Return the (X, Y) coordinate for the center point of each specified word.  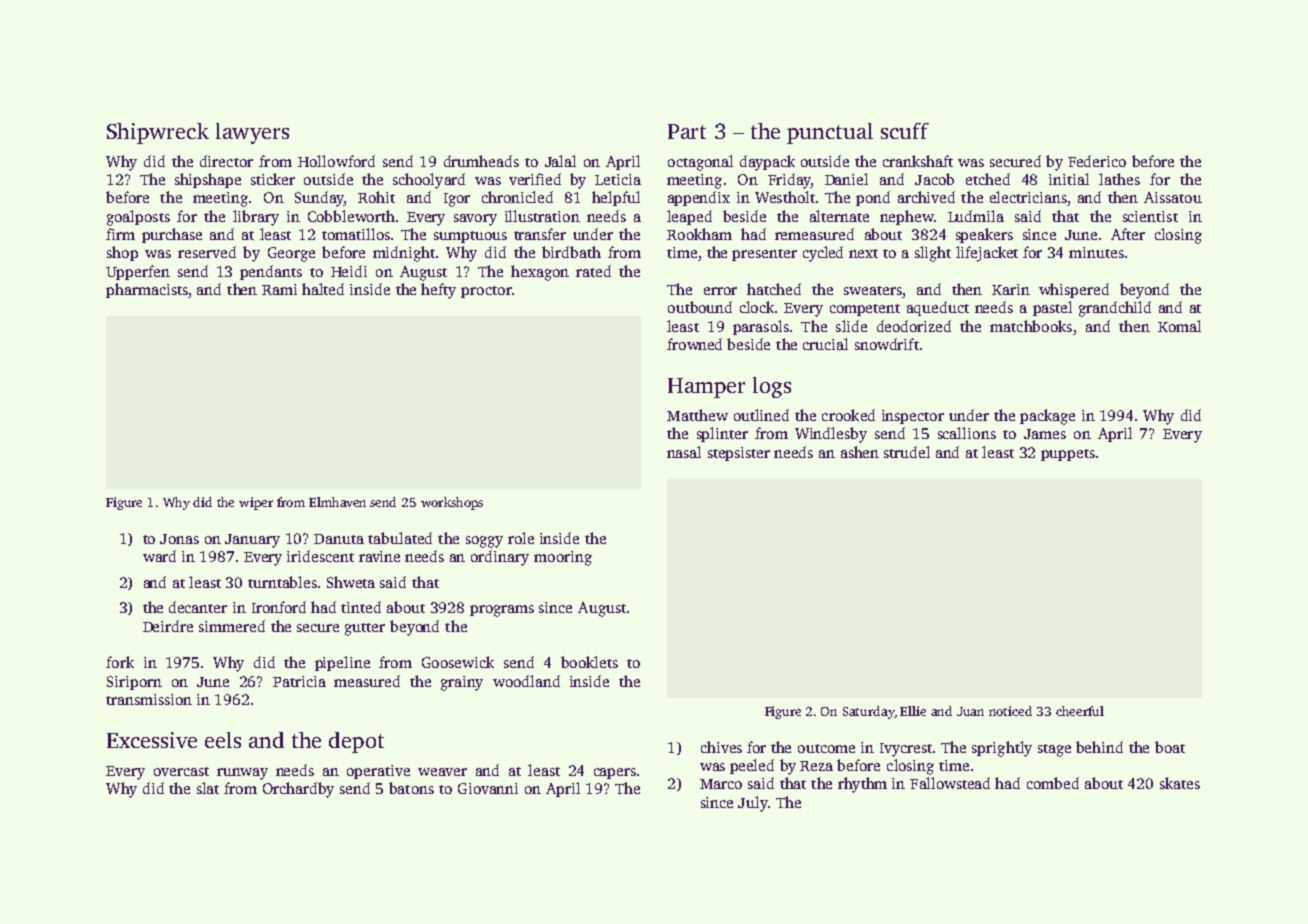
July (753, 804)
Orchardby (298, 790)
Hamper (706, 388)
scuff (905, 131)
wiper (256, 503)
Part (687, 131)
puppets (1068, 455)
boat (1170, 747)
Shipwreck (158, 133)
